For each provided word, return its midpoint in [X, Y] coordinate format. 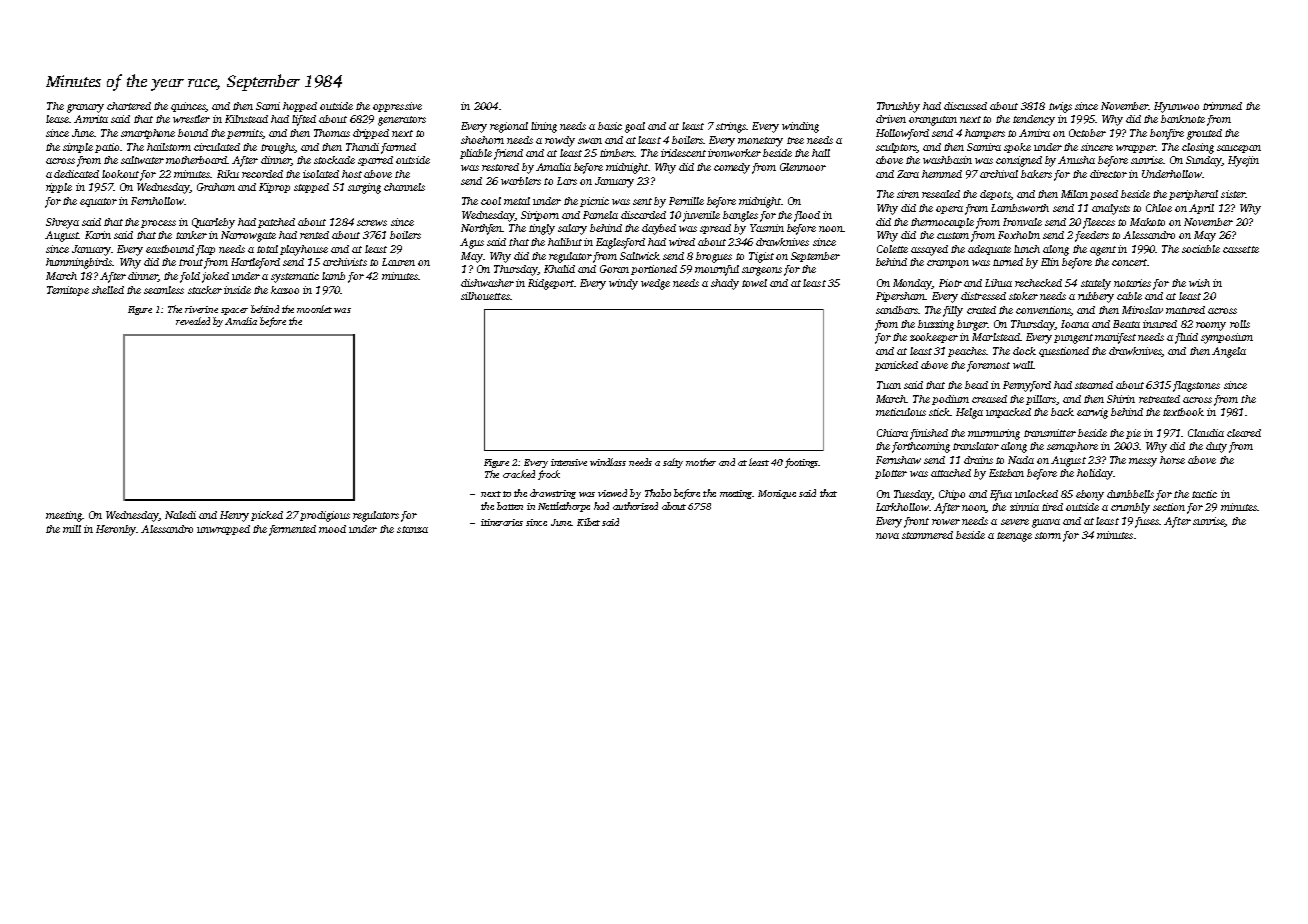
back [1062, 412]
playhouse [304, 250]
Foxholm [1019, 235]
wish [1199, 283]
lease [57, 119]
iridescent [683, 153]
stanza [412, 529]
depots [995, 195]
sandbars [897, 310]
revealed [193, 321]
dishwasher [487, 283]
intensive [569, 462]
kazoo [285, 290]
